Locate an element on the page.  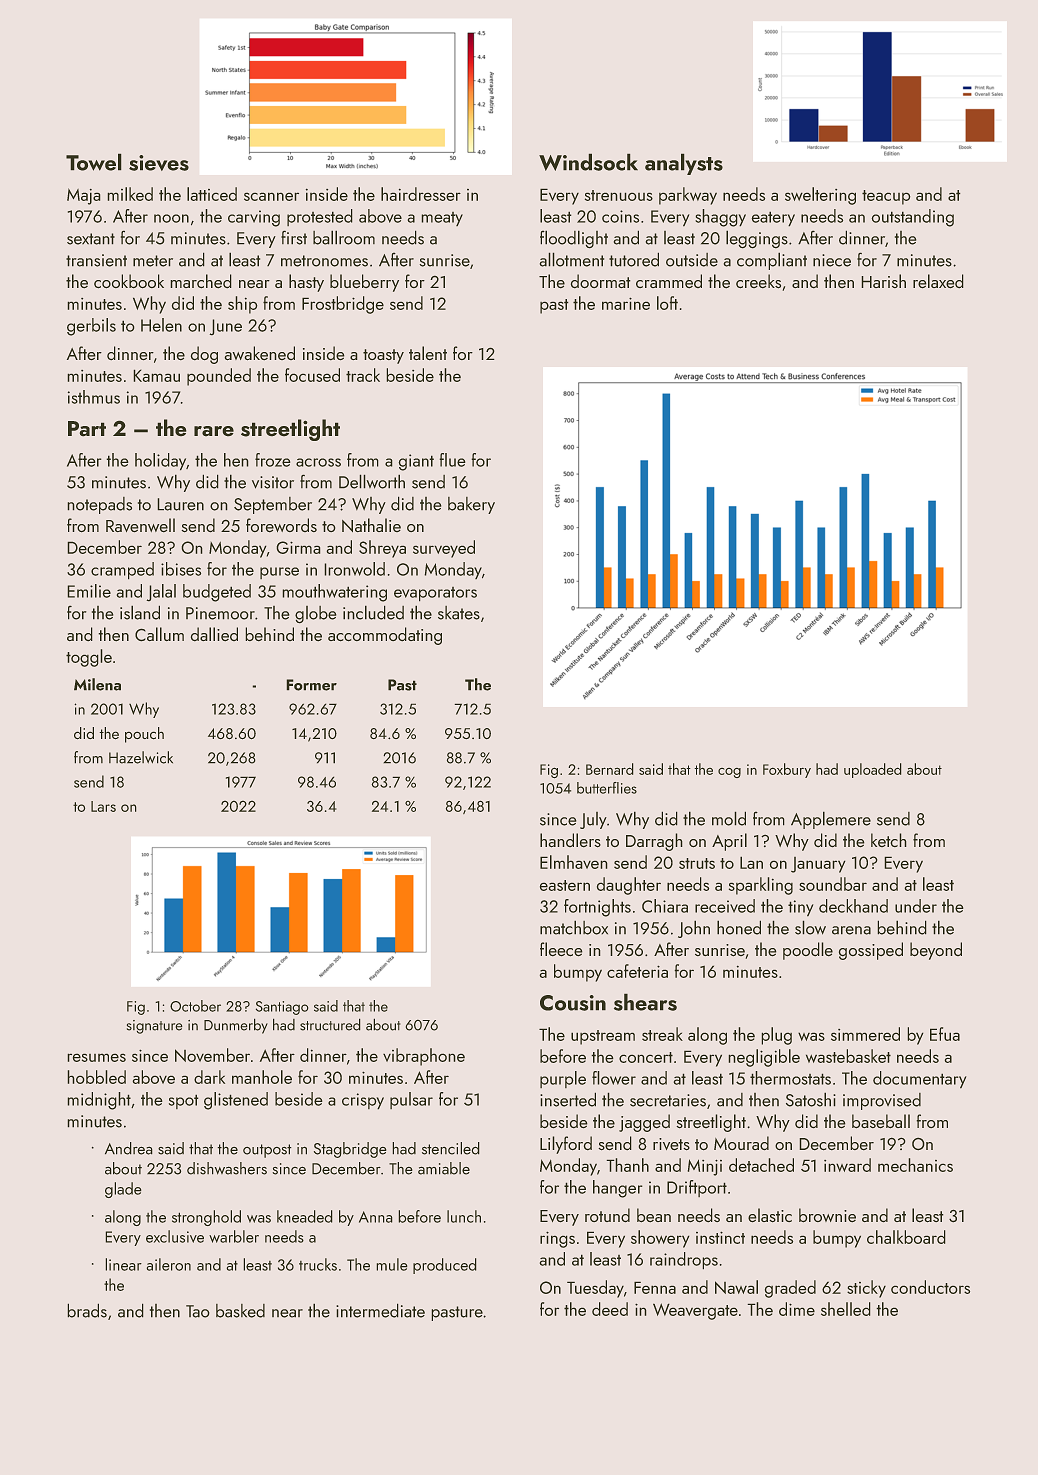
ketch is located at coordinates (888, 840).
